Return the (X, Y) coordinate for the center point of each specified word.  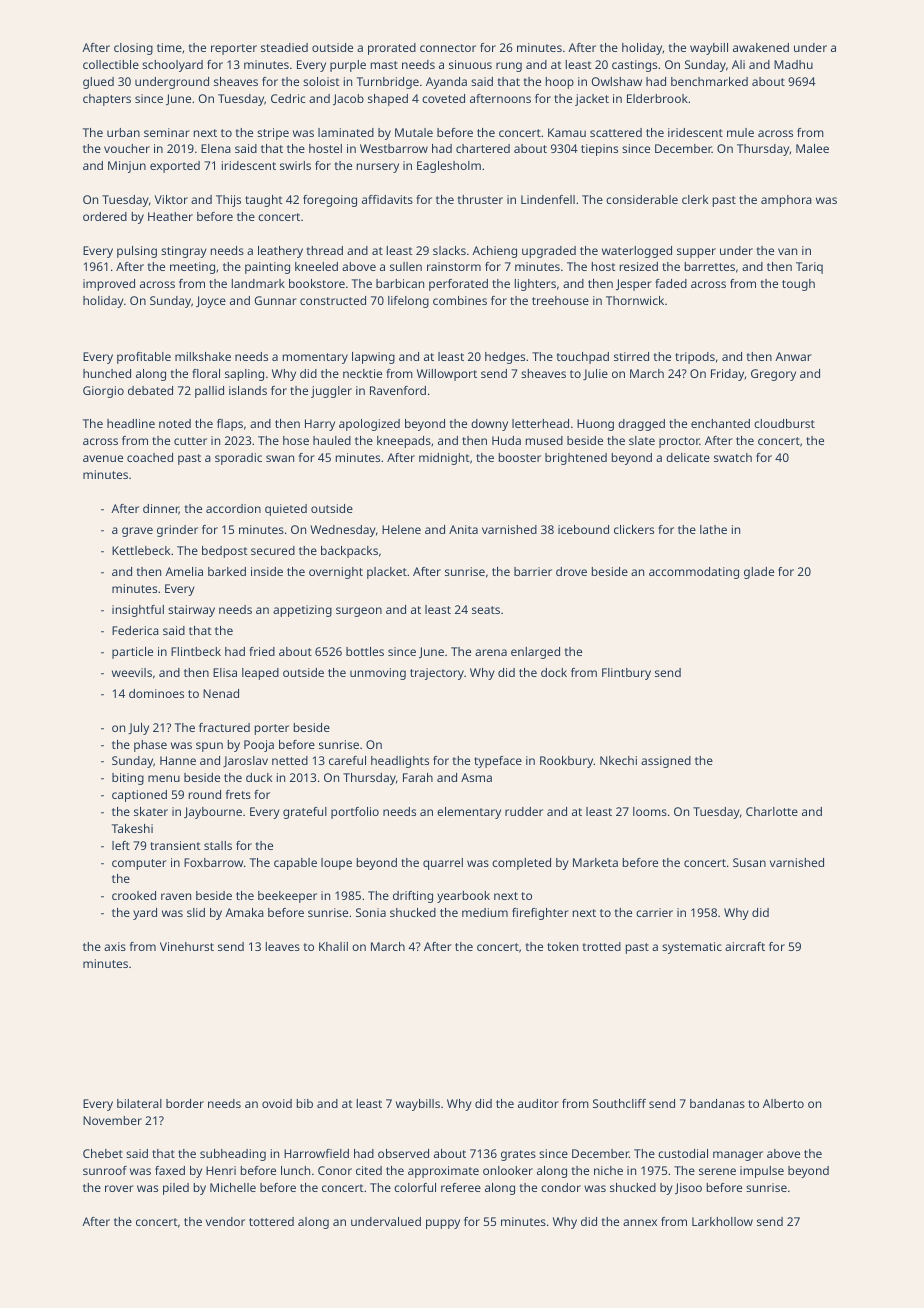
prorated (392, 49)
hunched (107, 373)
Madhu (793, 64)
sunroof (105, 1170)
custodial (683, 1153)
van (787, 251)
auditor (538, 1103)
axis (115, 946)
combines (460, 300)
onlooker (508, 1170)
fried (262, 651)
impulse (762, 1172)
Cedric (288, 98)
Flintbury (626, 674)
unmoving (378, 674)
